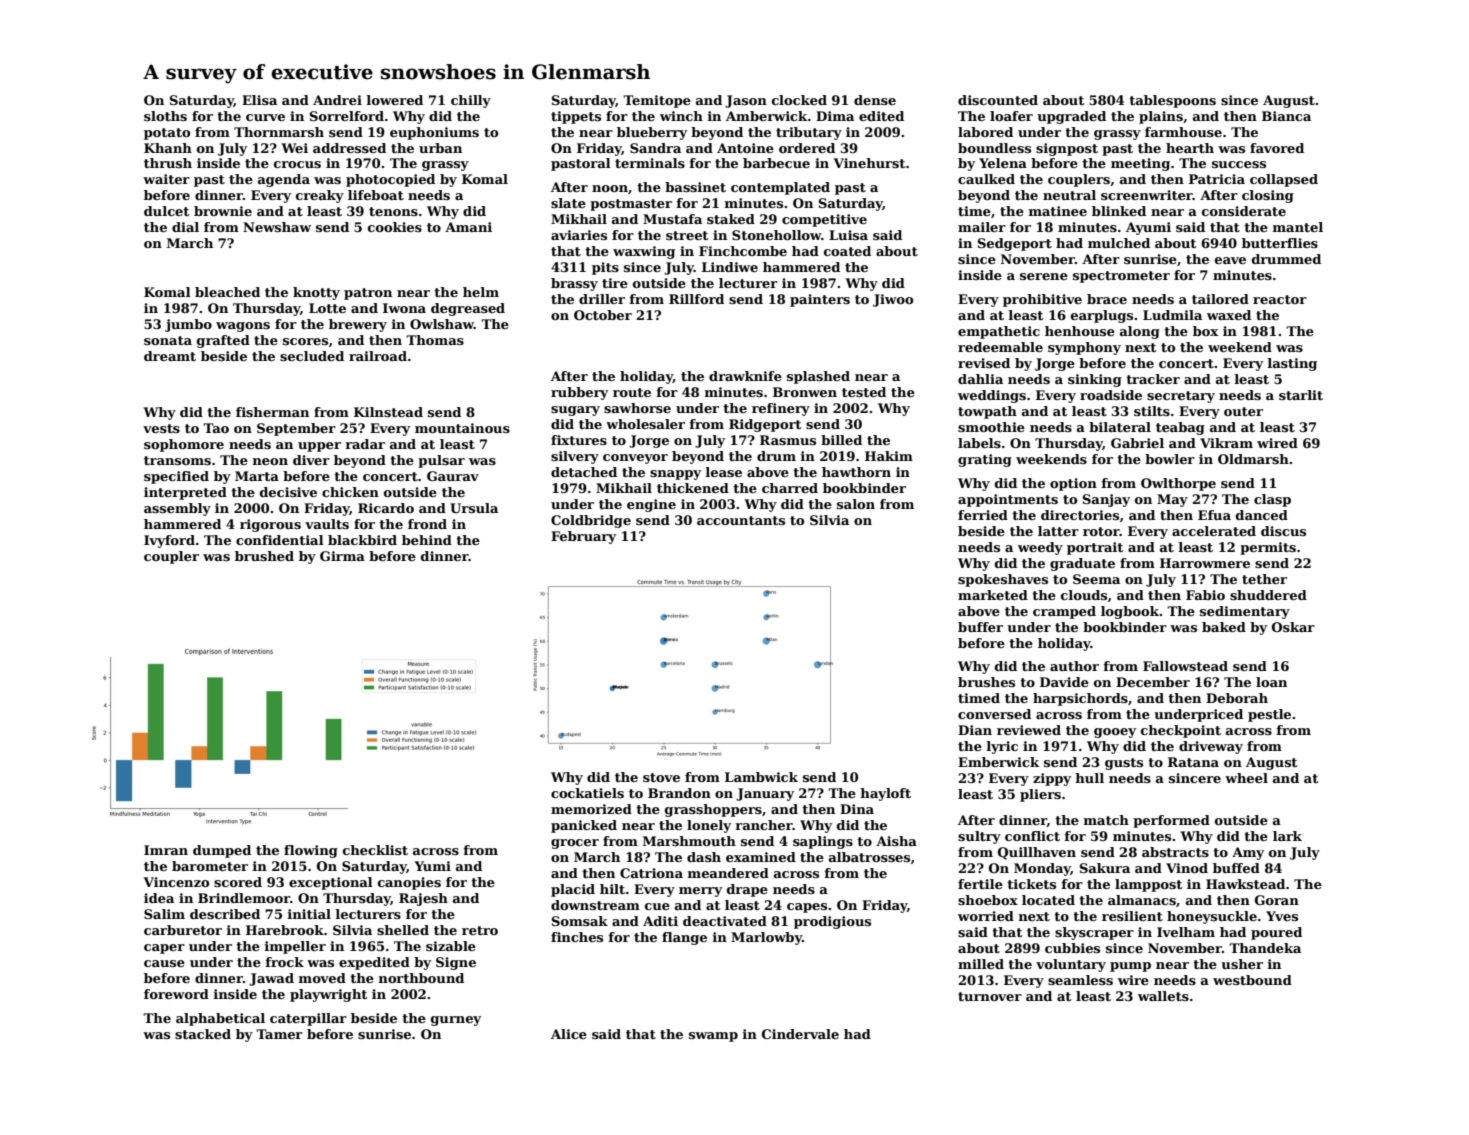 This screenshot has width=1469, height=1135. Describe the element at coordinates (587, 793) in the screenshot. I see `cockatiels` at that location.
